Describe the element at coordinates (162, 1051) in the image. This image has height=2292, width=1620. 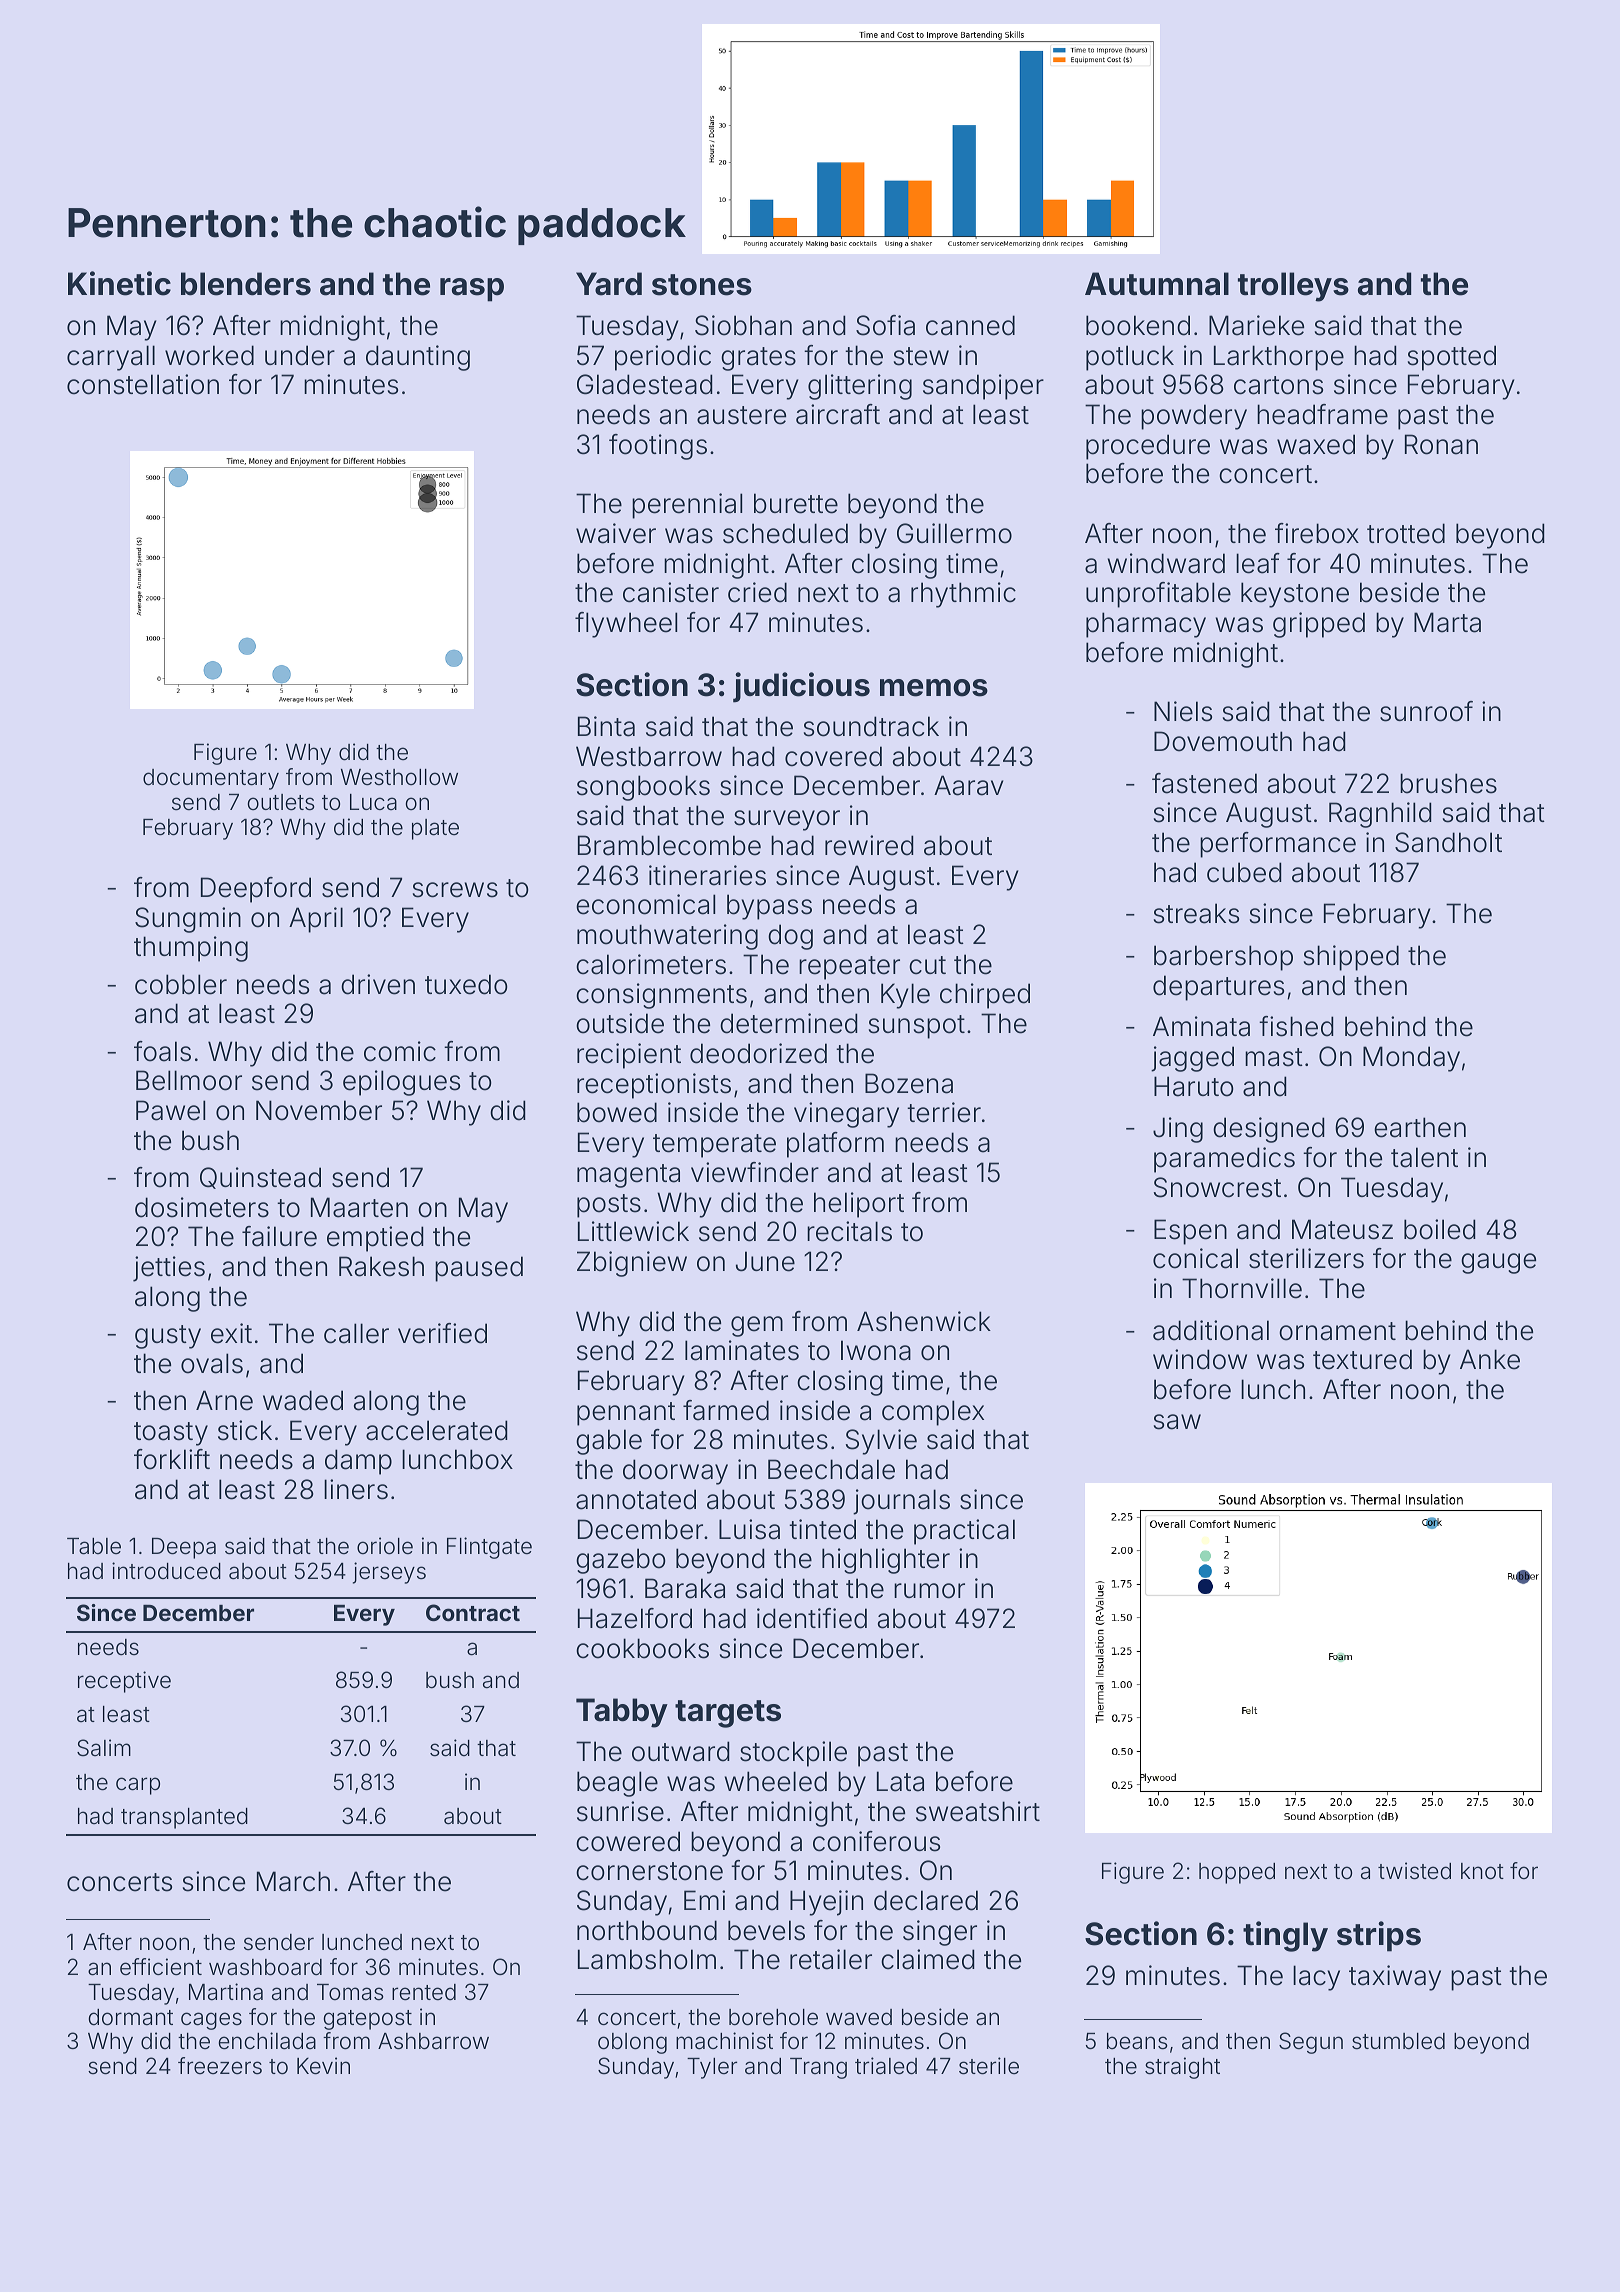
I see `foals` at that location.
